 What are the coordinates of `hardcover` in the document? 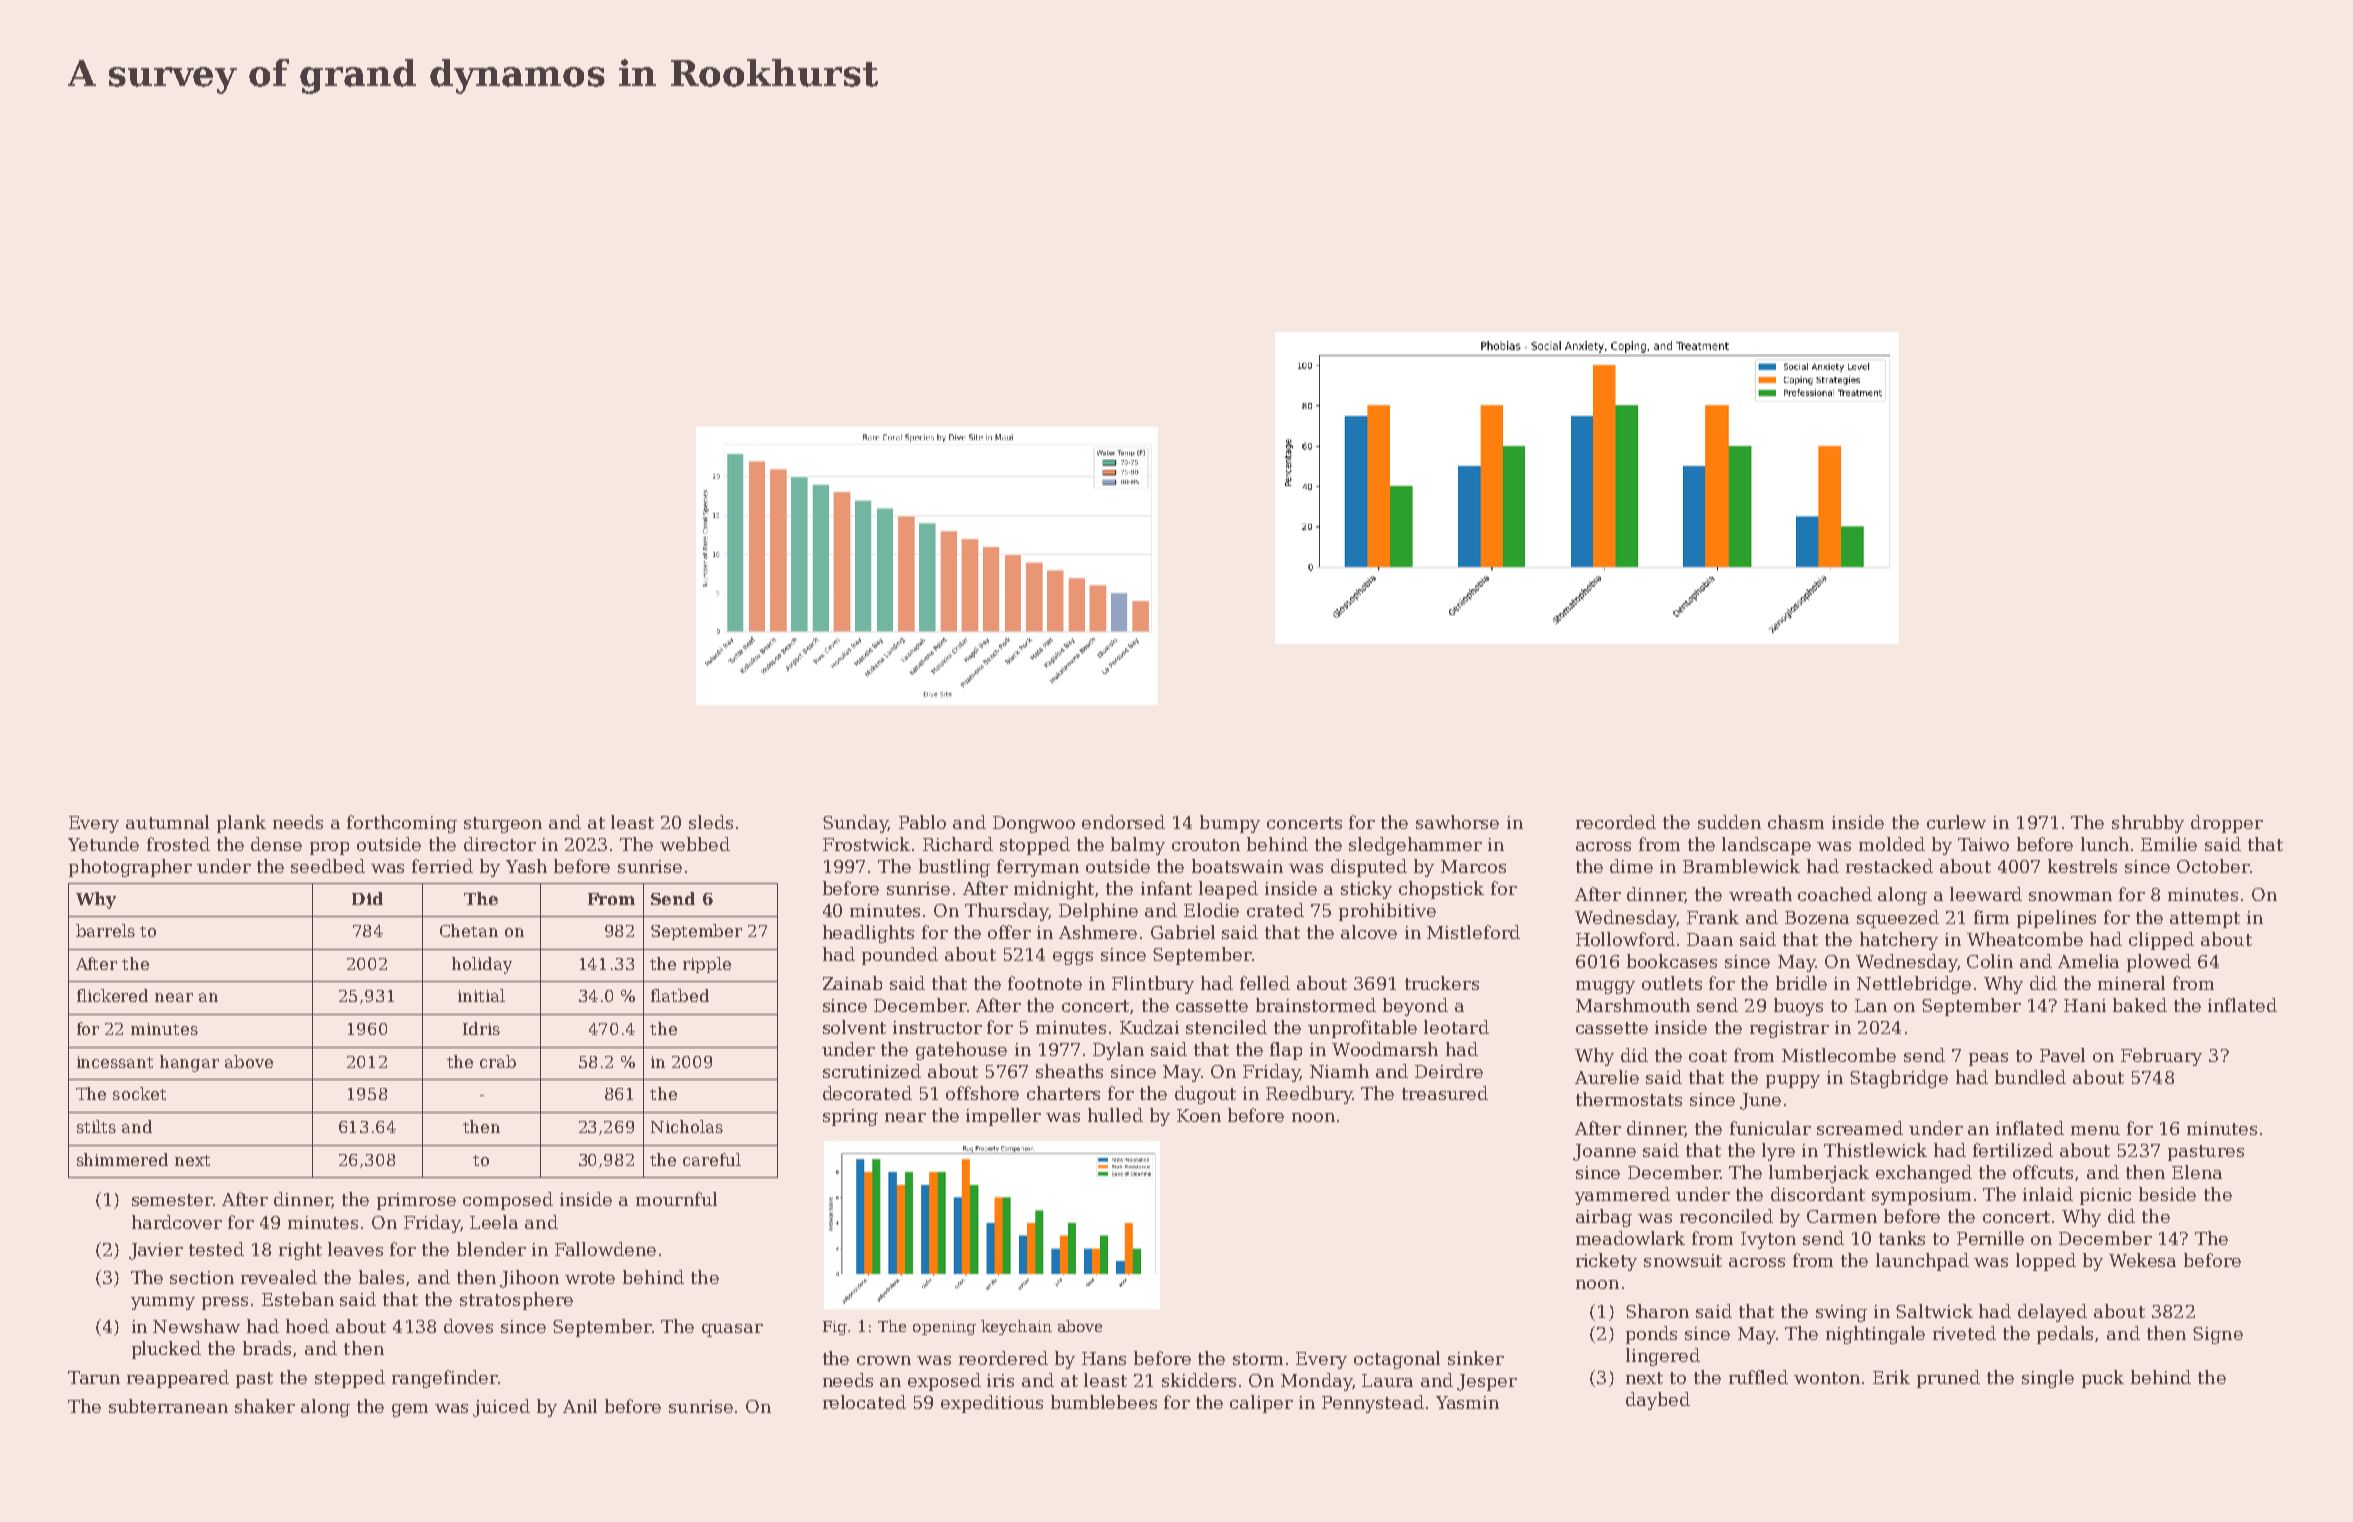 It's located at (177, 1222).
